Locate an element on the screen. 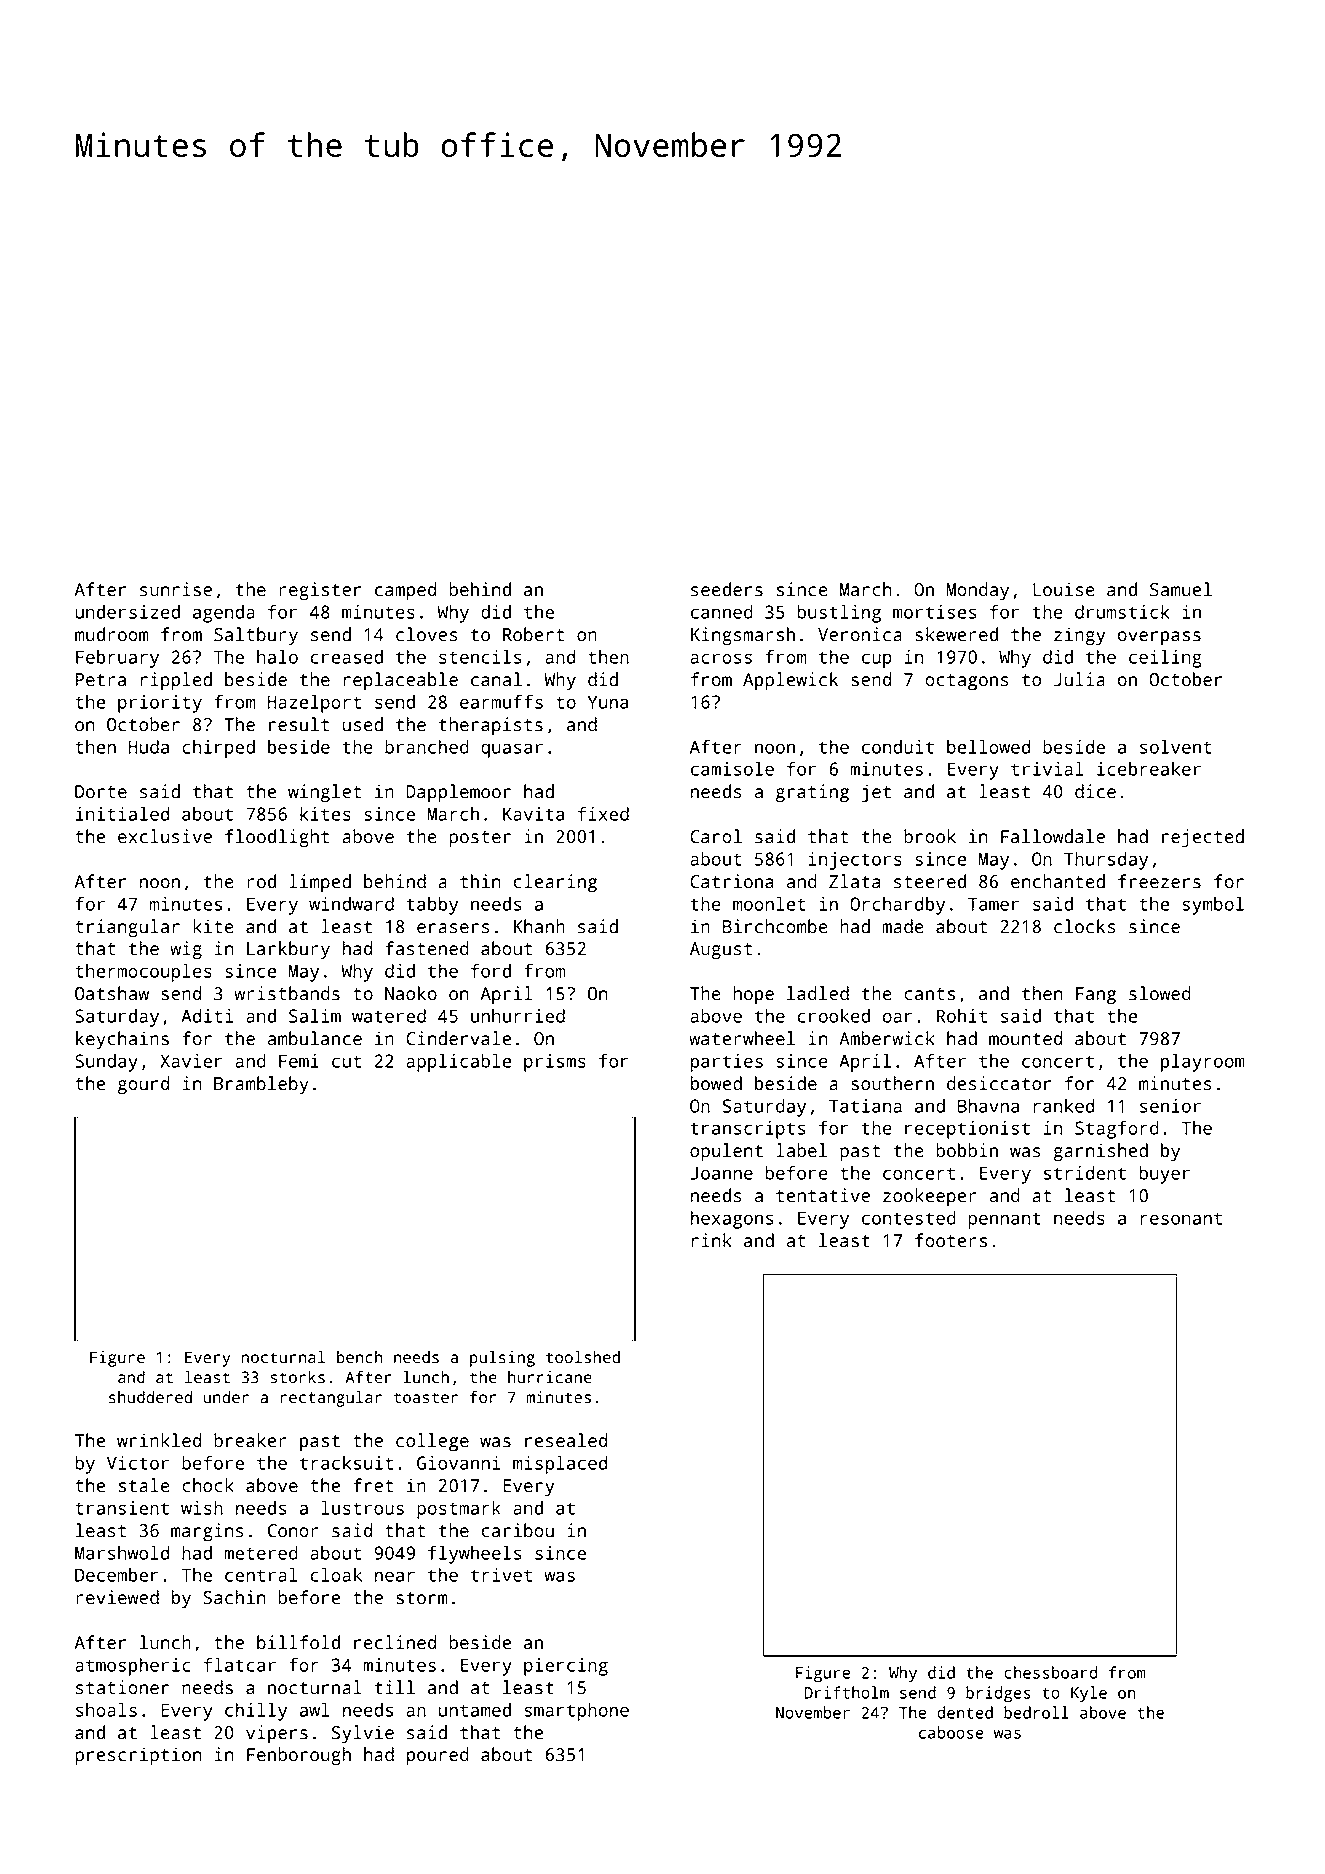  misplaced is located at coordinates (560, 1465).
